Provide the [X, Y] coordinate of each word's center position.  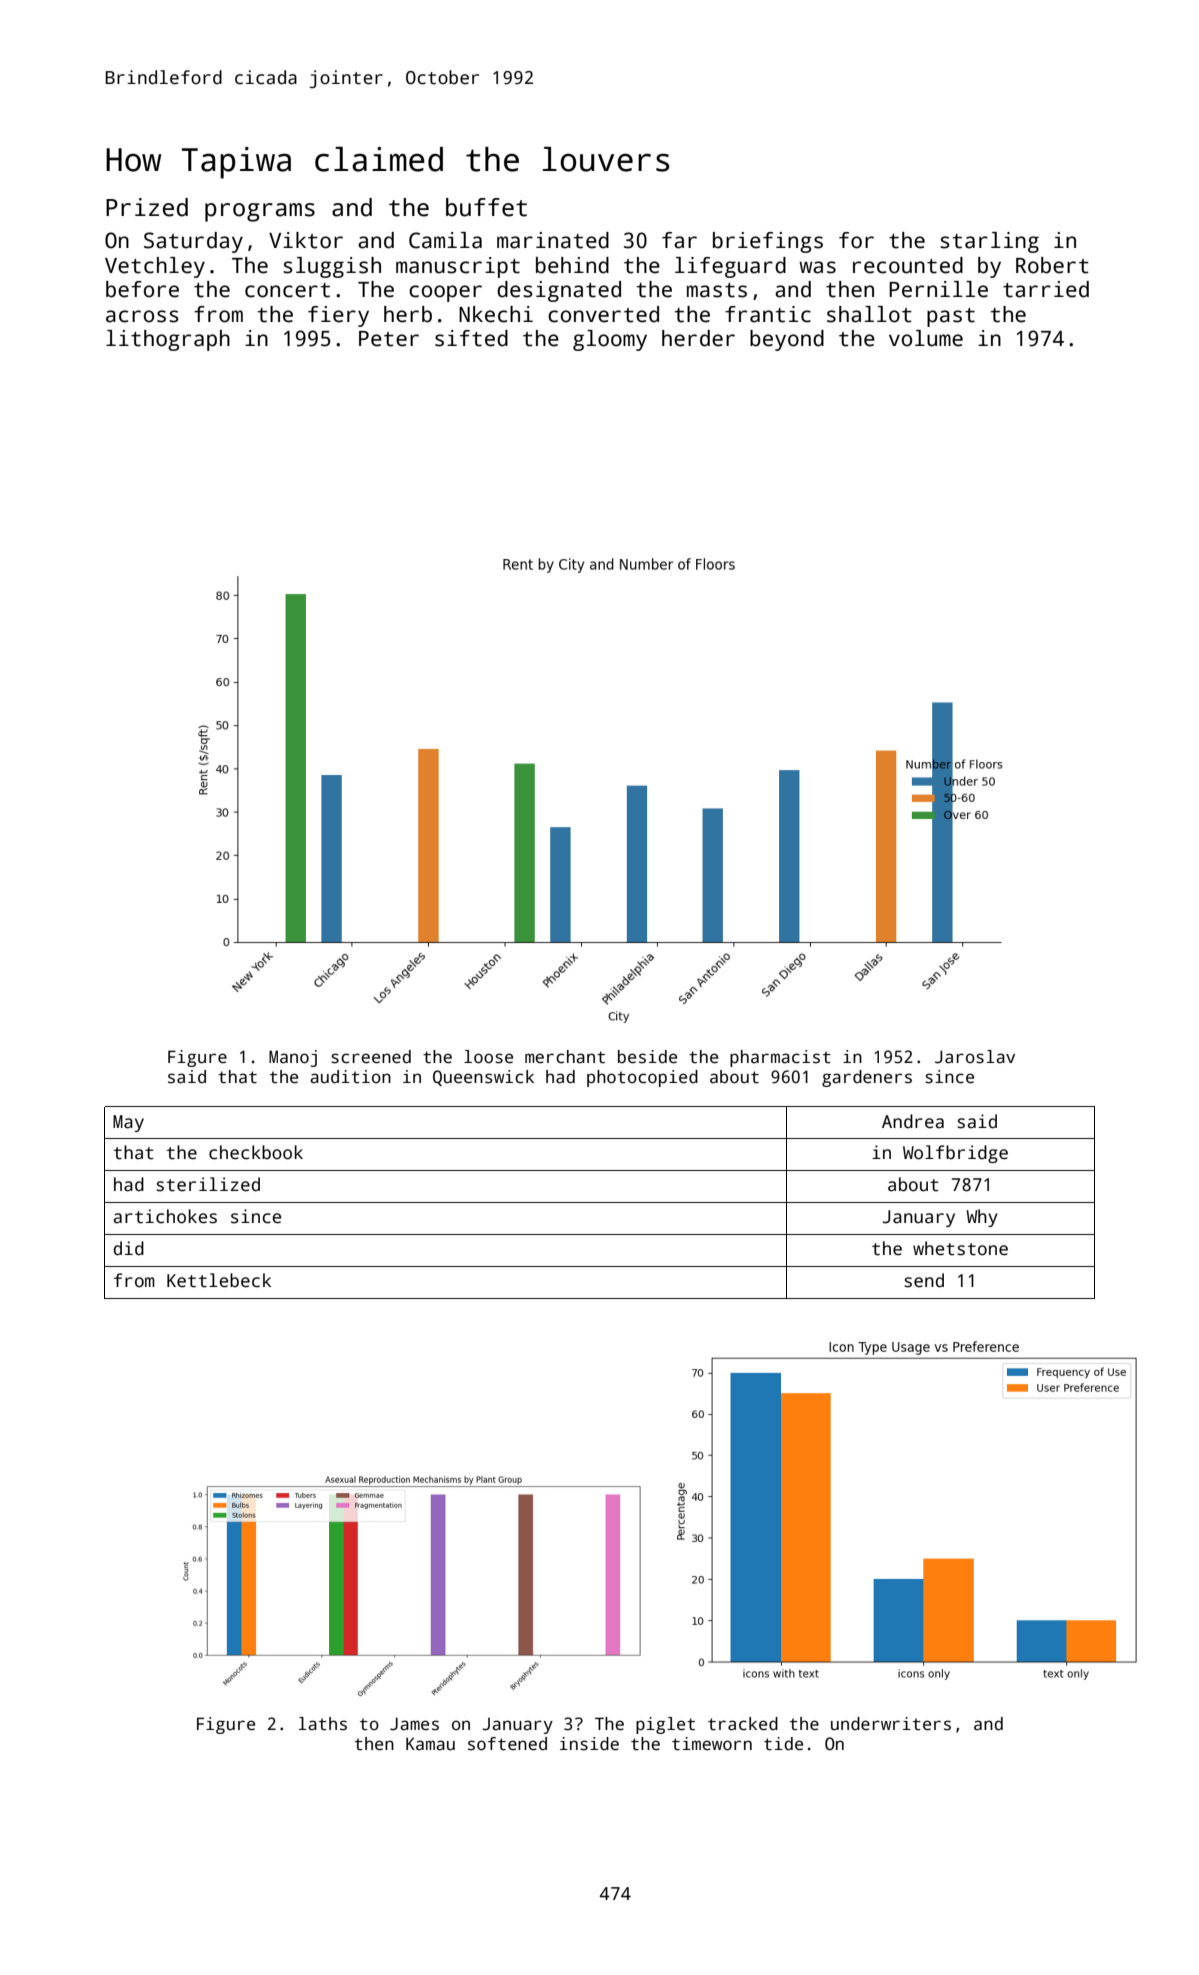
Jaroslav [975, 1057]
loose [488, 1057]
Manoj [293, 1058]
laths [323, 1724]
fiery [338, 316]
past [951, 317]
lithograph [168, 340]
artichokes [165, 1216]
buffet [486, 207]
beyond [787, 340]
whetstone [960, 1248]
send [924, 1280]
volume [926, 338]
